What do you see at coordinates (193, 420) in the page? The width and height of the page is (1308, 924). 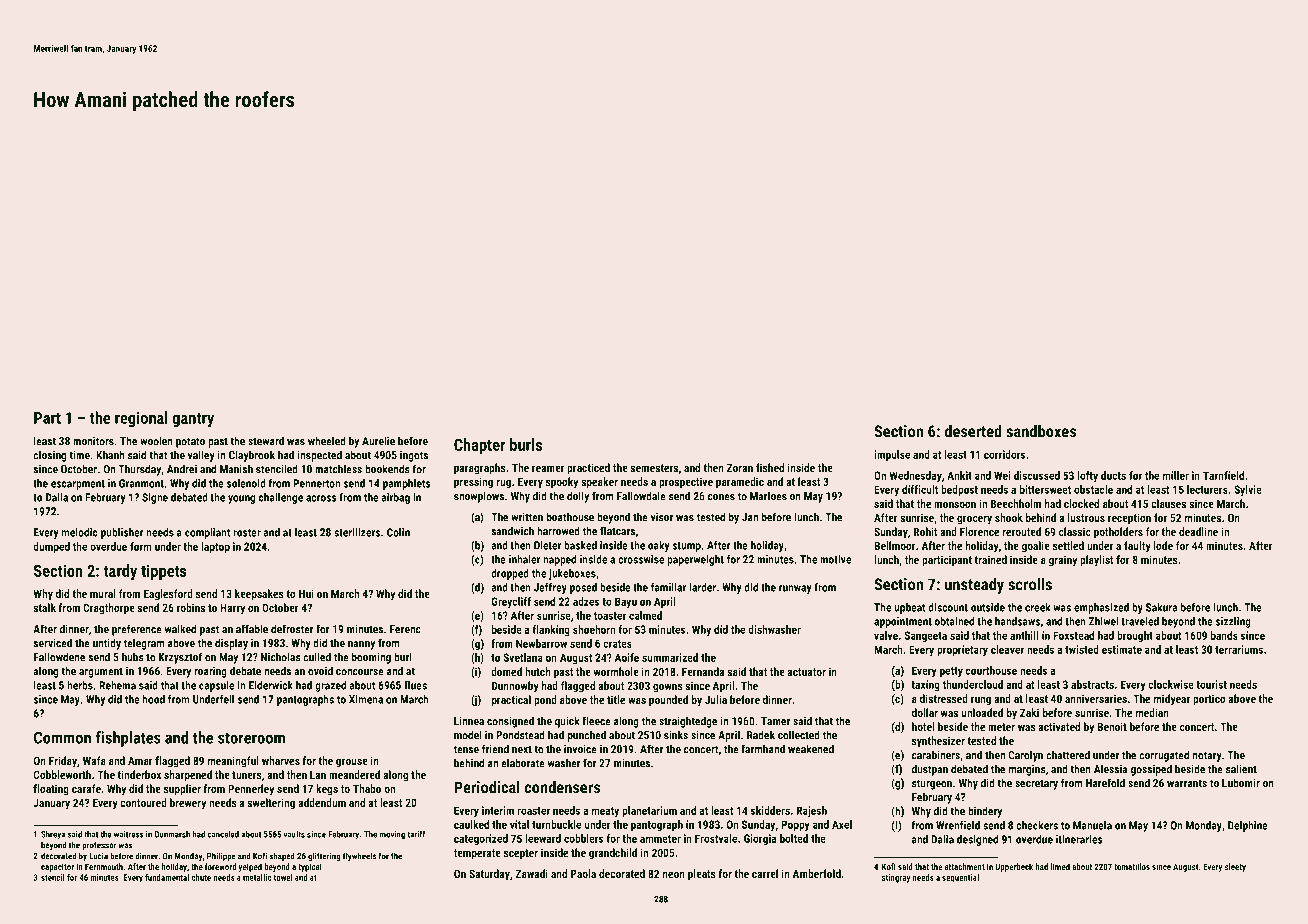 I see `gantry` at bounding box center [193, 420].
